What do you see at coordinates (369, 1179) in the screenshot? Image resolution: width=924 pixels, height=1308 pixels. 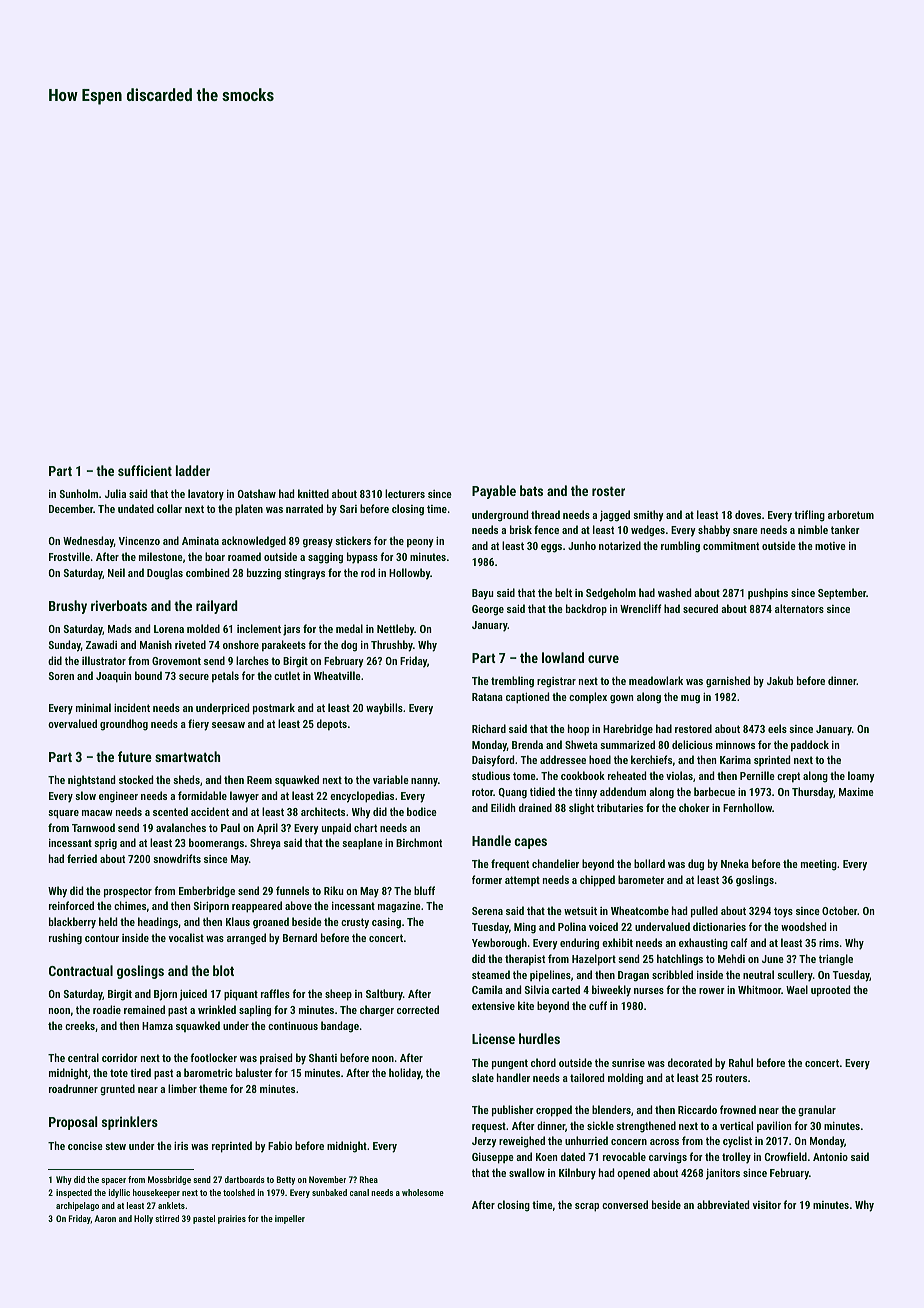 I see `Rhea` at bounding box center [369, 1179].
